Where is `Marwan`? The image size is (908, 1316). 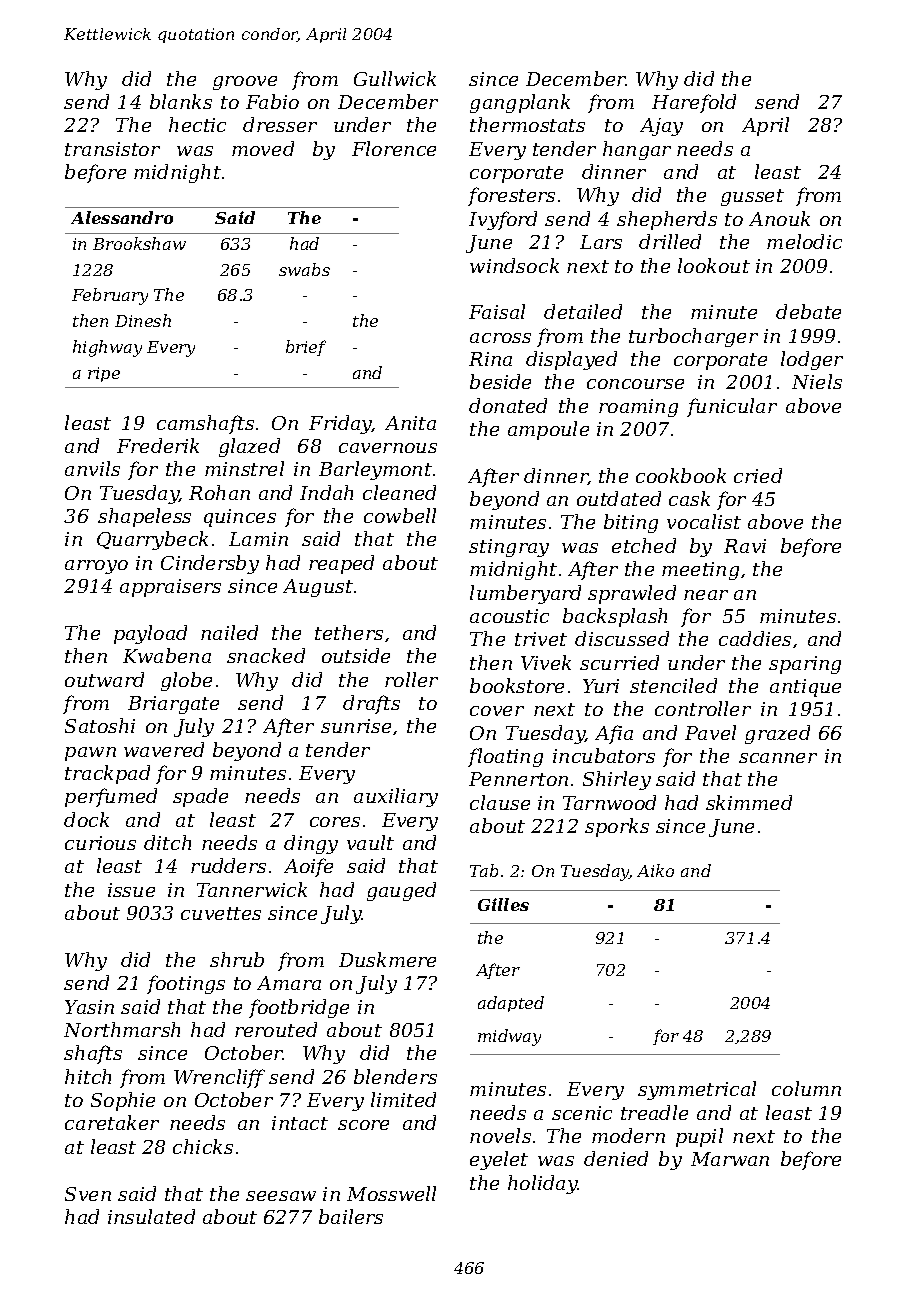 Marwan is located at coordinates (730, 1159).
